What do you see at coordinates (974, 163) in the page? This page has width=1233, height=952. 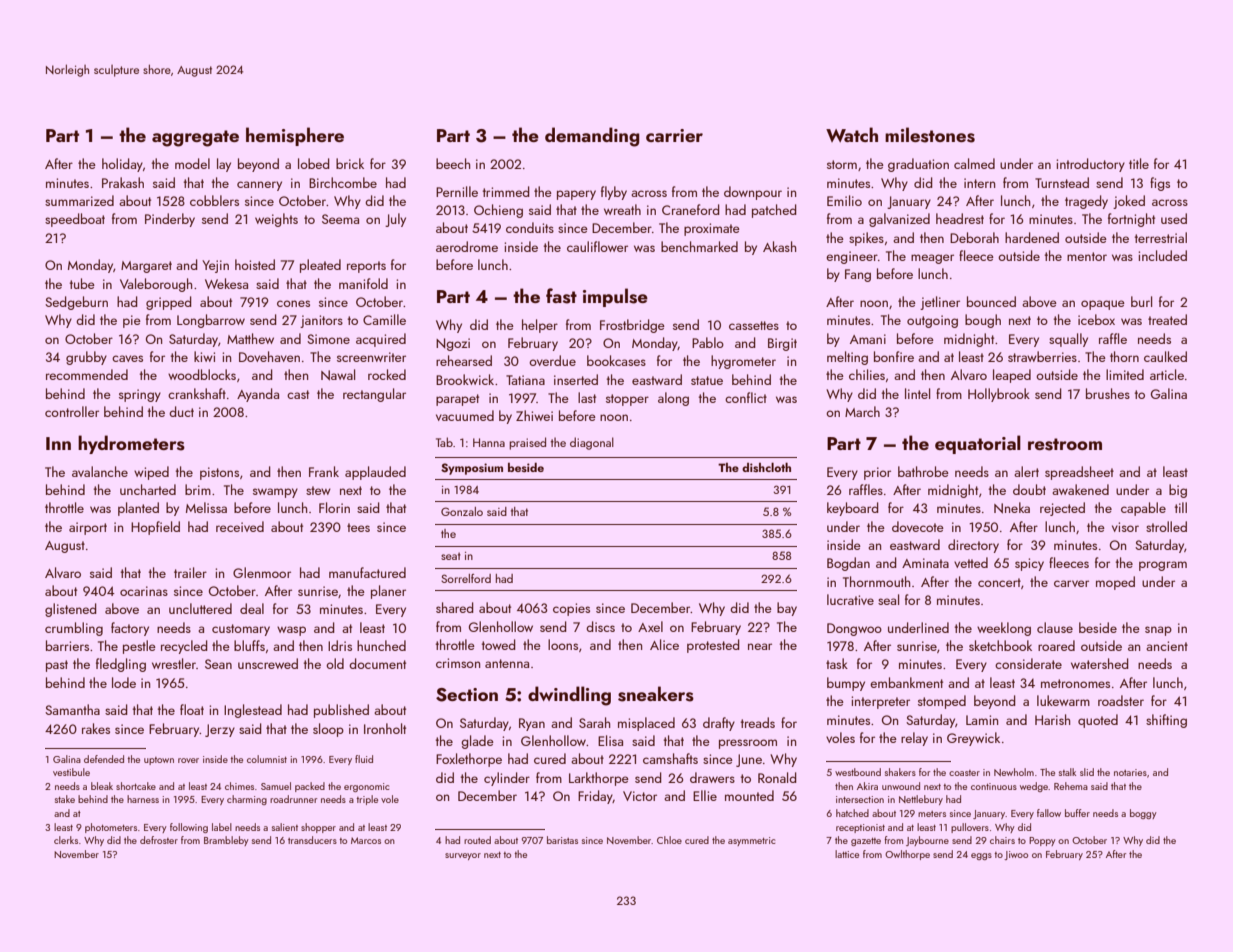 I see `calmed` at bounding box center [974, 163].
